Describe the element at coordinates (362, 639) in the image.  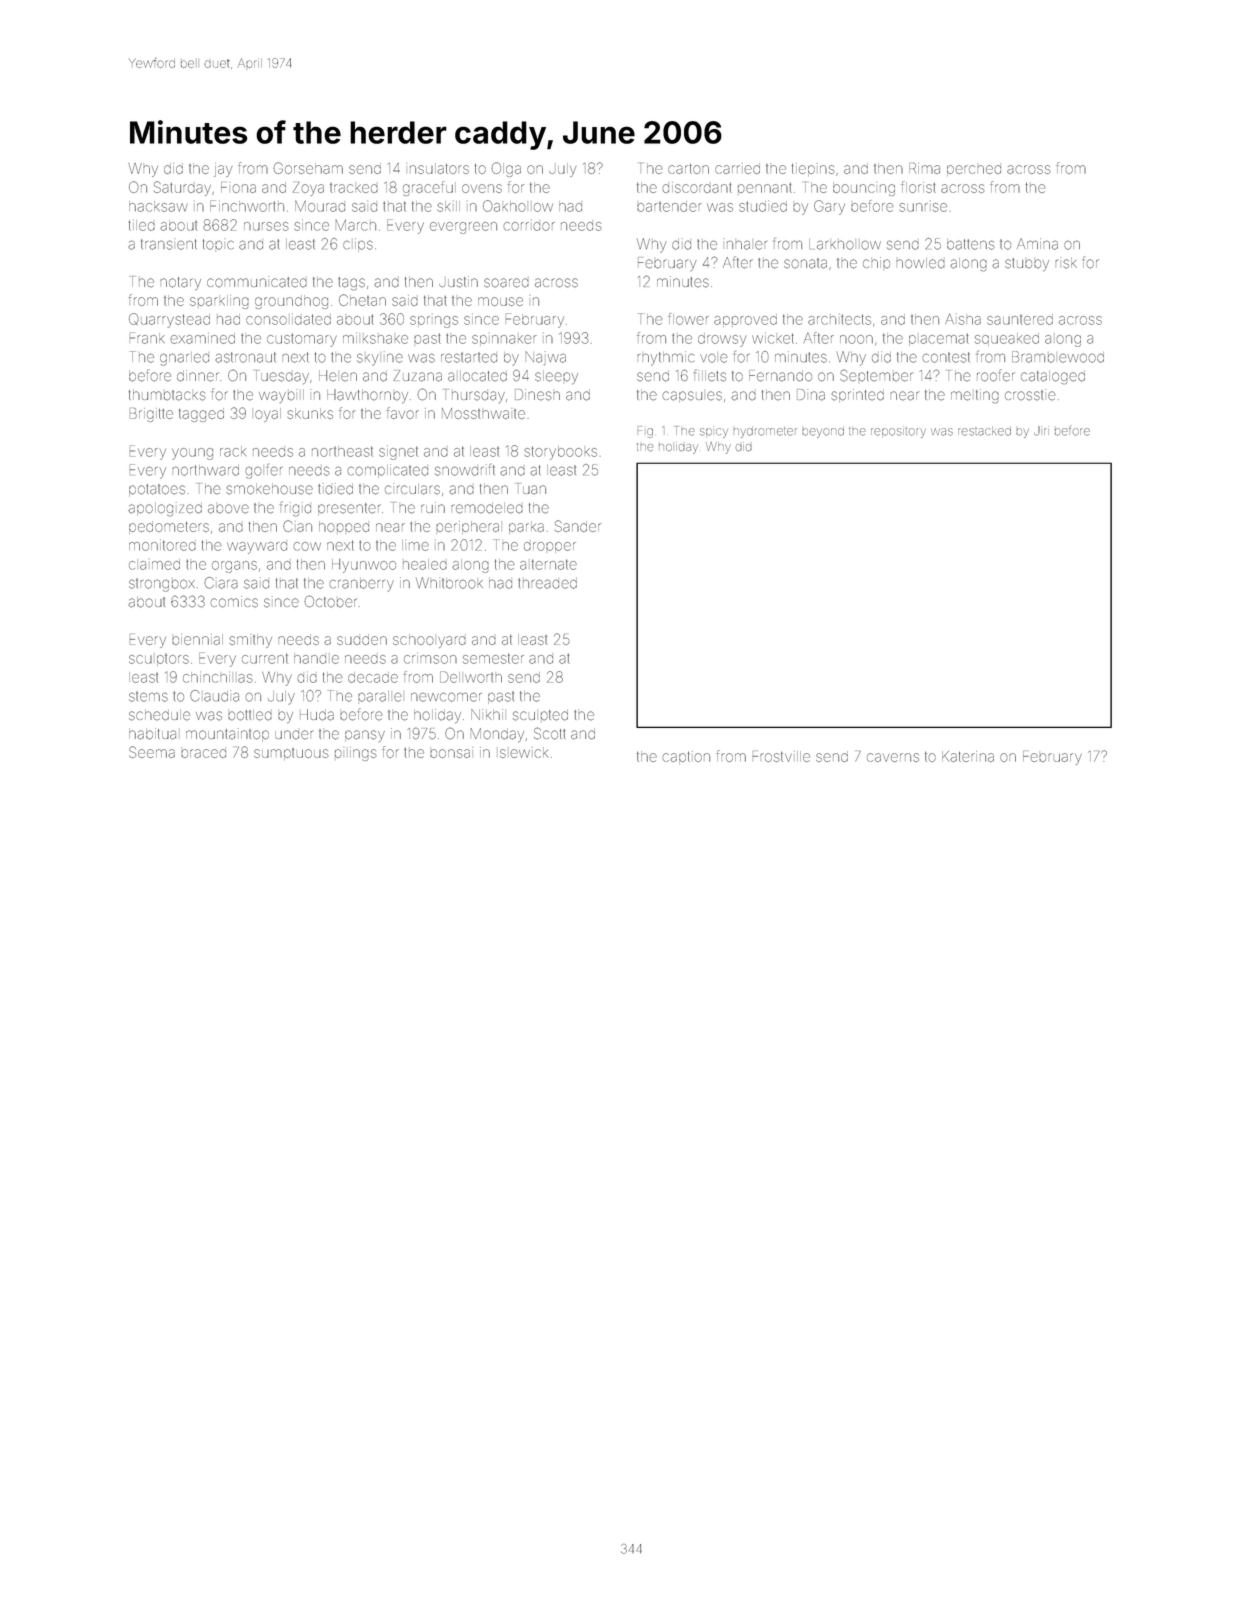
I see `sudden` at that location.
